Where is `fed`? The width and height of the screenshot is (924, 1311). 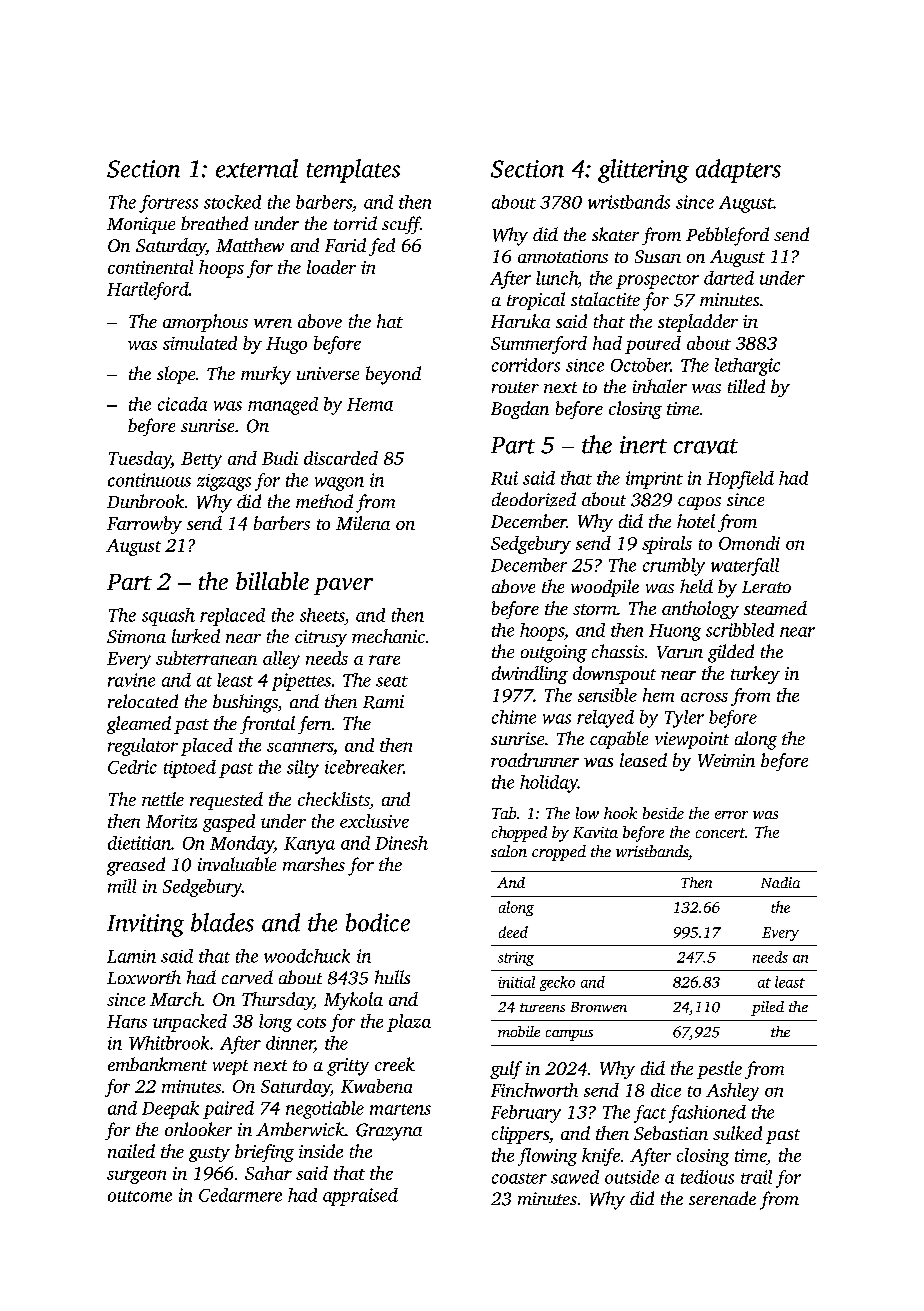
fed is located at coordinates (382, 247).
